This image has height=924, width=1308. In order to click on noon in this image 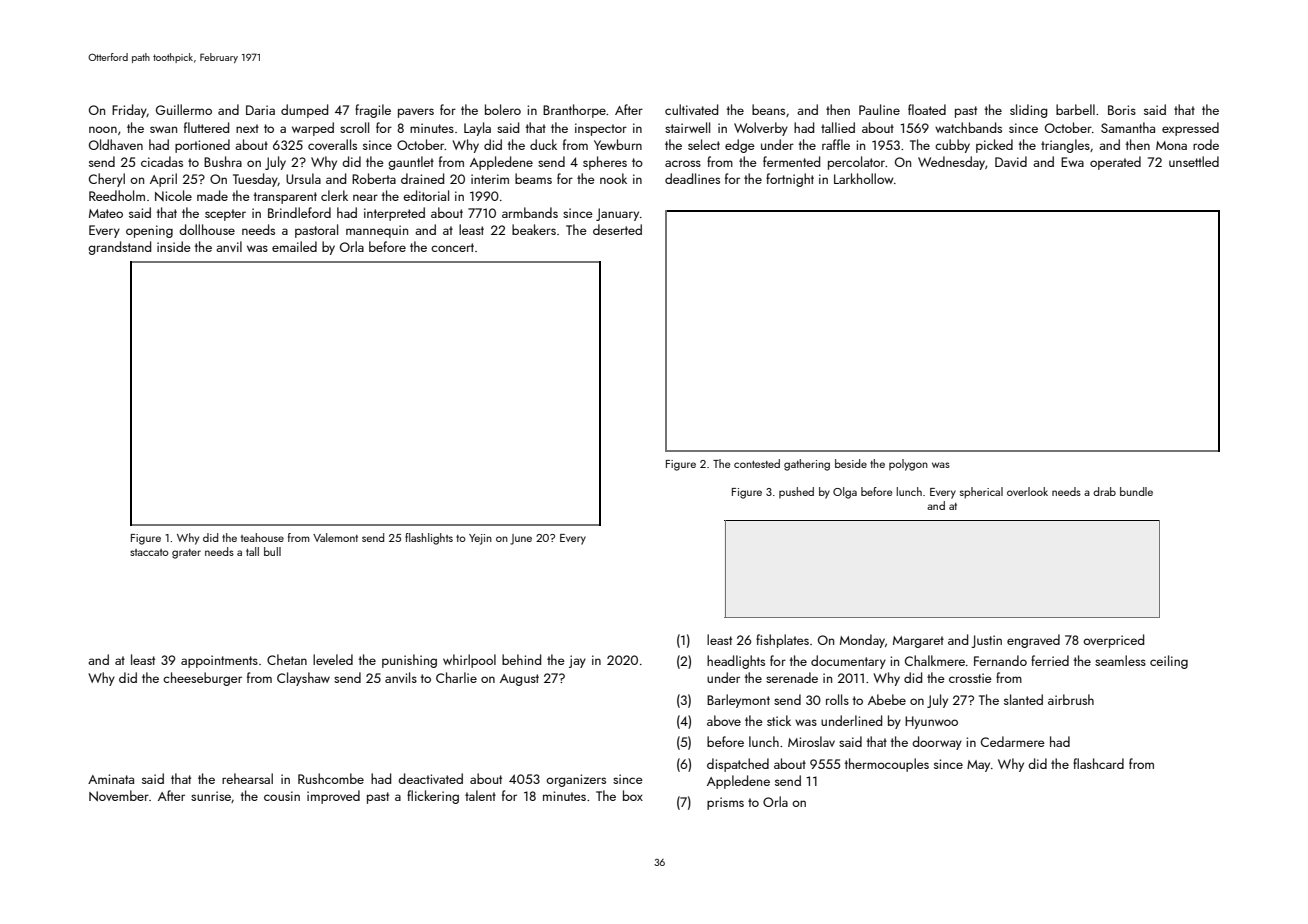, I will do `click(103, 129)`.
